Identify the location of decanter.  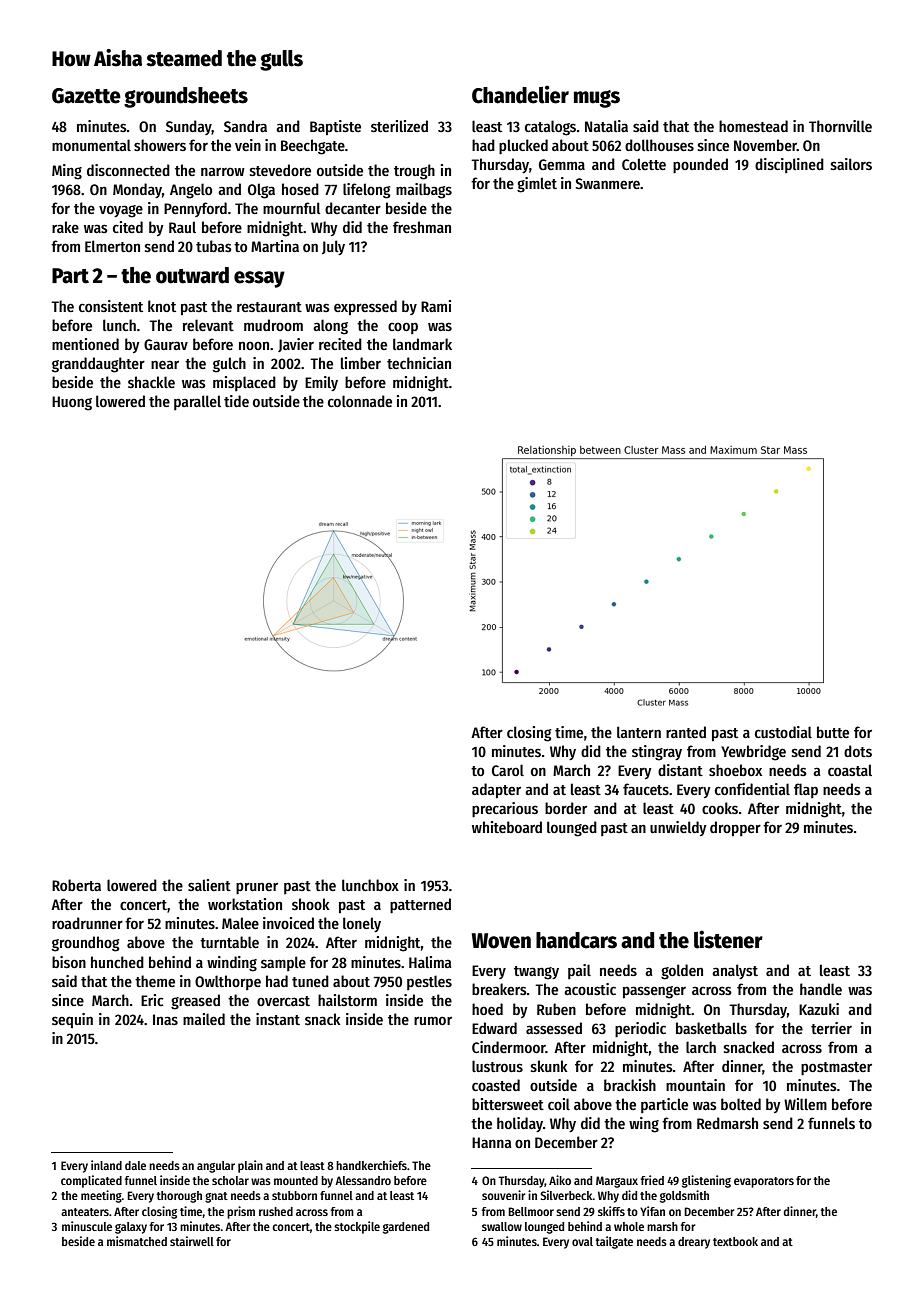
(353, 208).
